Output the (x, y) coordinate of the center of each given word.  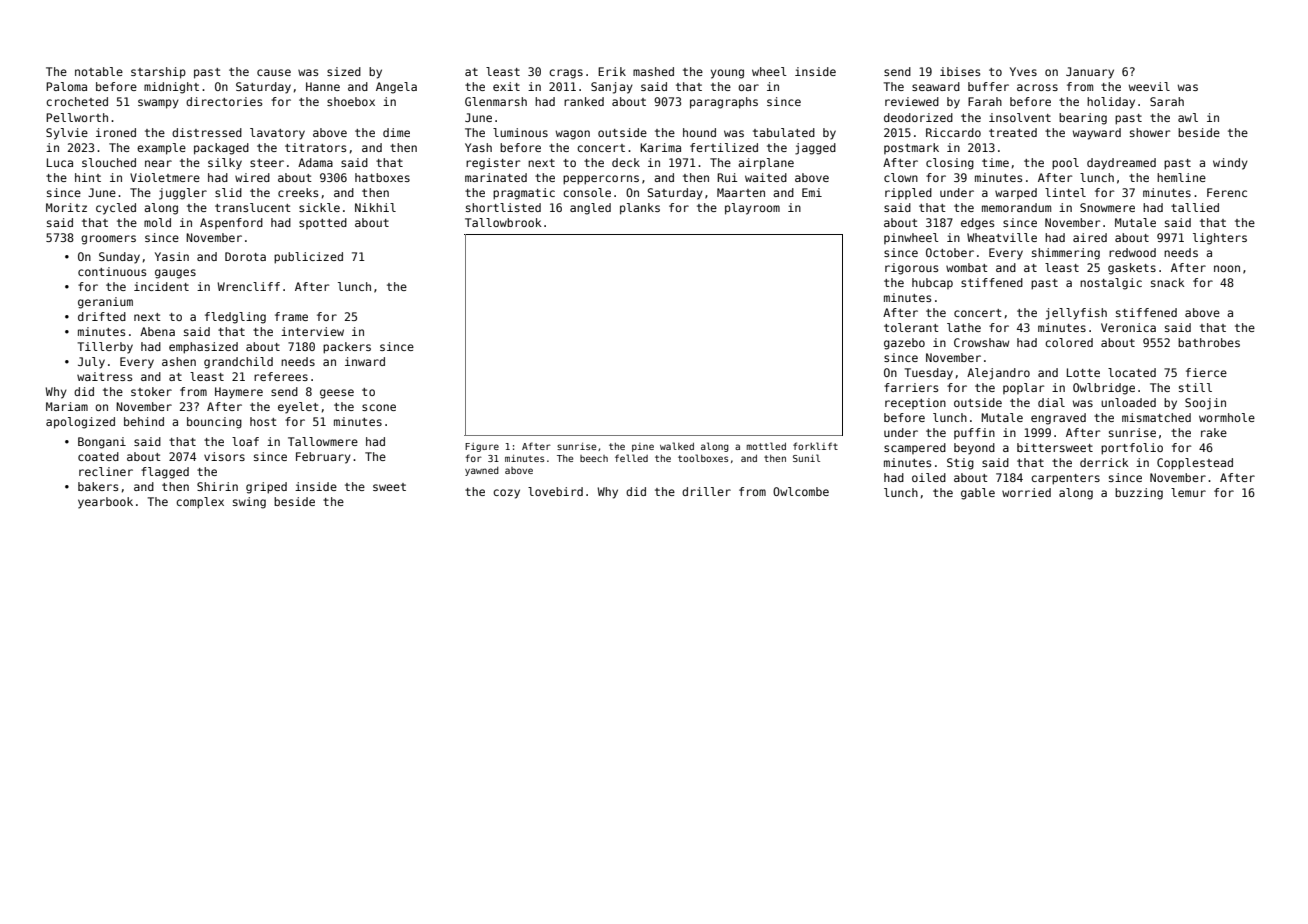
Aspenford (231, 223)
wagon (573, 135)
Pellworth (77, 117)
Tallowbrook (503, 222)
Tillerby (105, 348)
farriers (911, 387)
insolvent (1020, 117)
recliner (106, 471)
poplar (1023, 388)
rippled (908, 193)
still (1195, 387)
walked (677, 446)
